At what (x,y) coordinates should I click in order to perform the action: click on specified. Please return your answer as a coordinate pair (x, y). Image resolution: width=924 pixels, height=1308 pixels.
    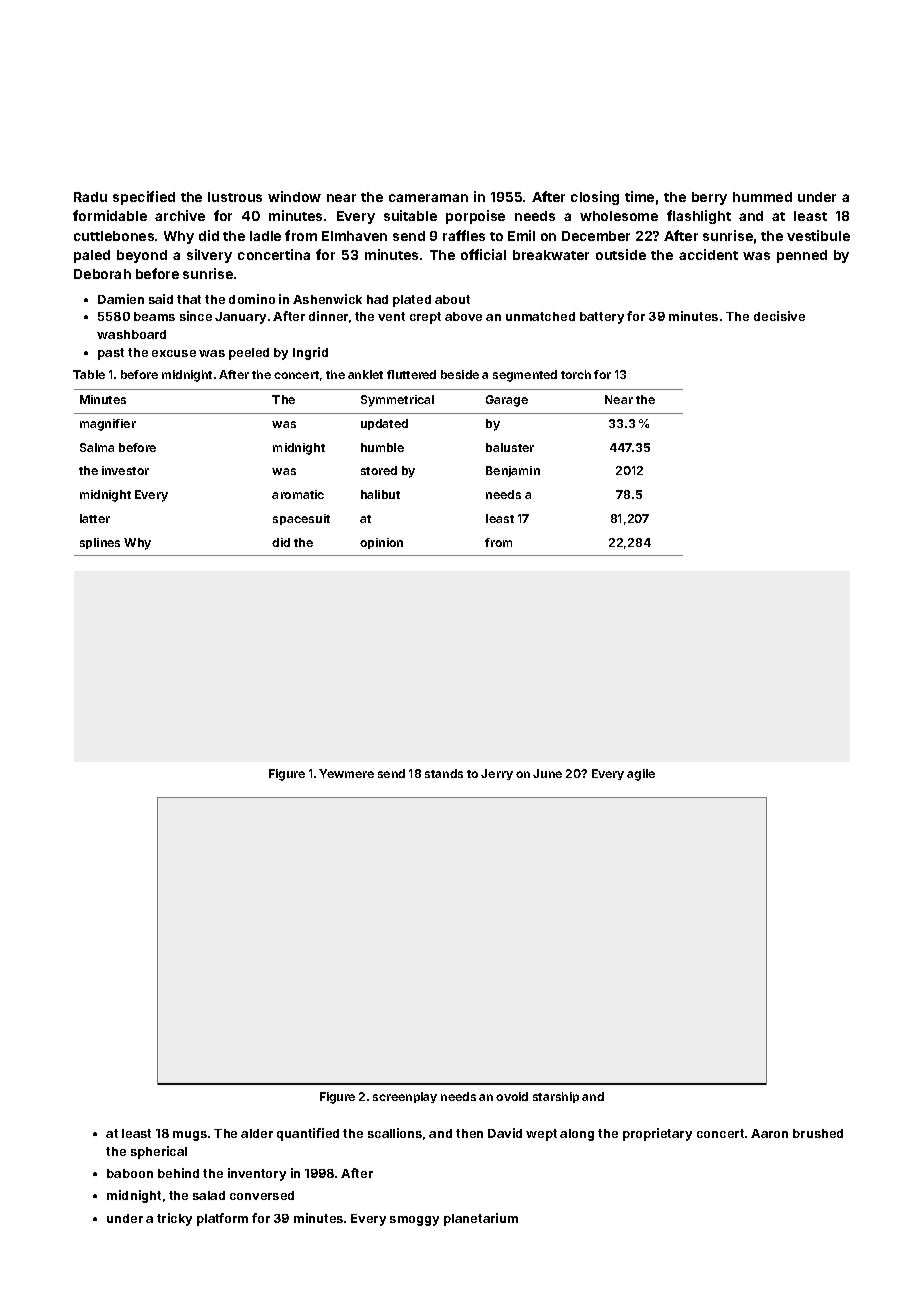
    Looking at the image, I should click on (144, 198).
